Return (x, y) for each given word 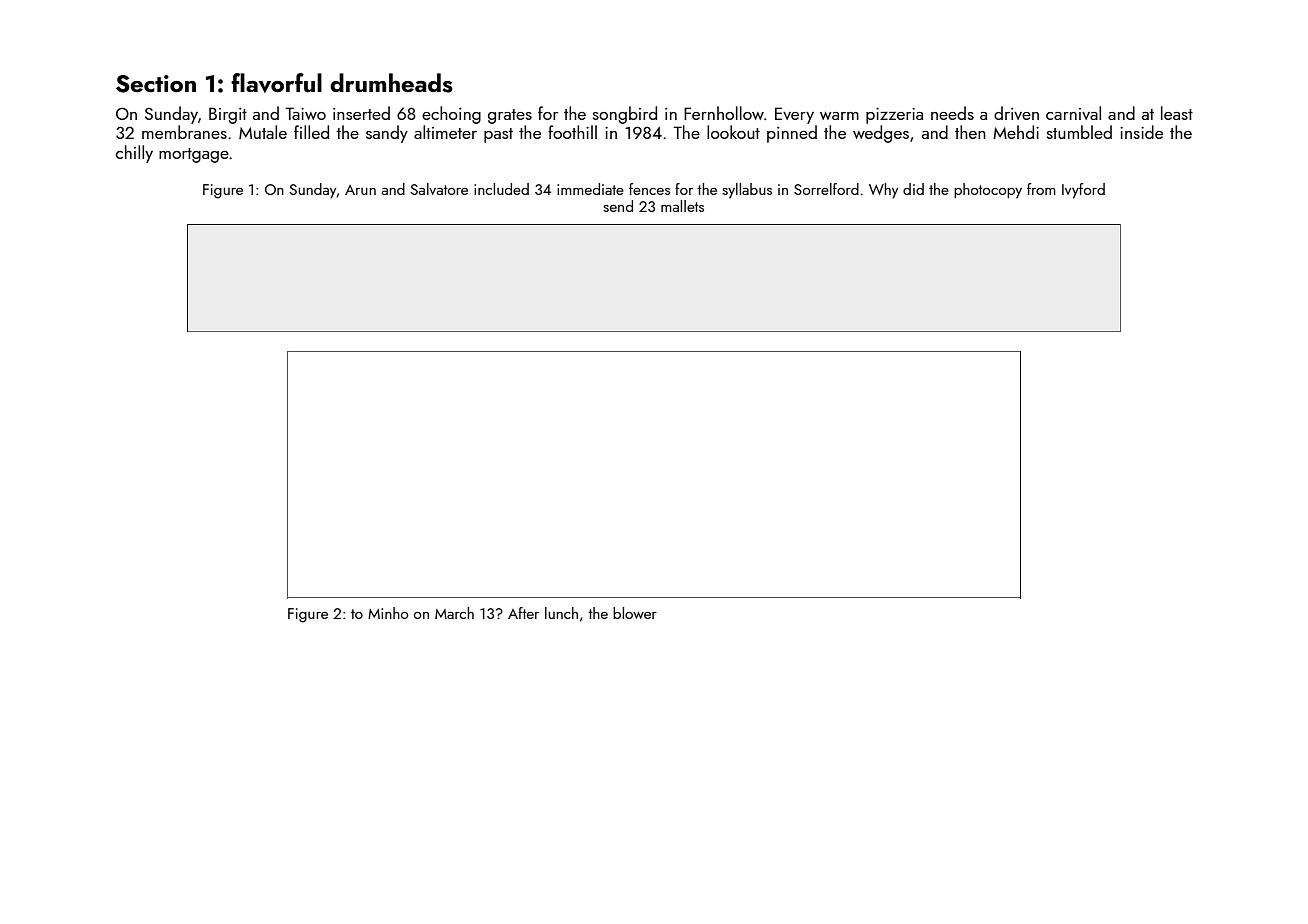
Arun (360, 190)
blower (635, 613)
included (501, 189)
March (454, 613)
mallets (682, 206)
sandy (387, 134)
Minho (388, 613)
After (523, 613)
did (913, 189)
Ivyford (1083, 191)
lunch (561, 613)
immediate (590, 189)
